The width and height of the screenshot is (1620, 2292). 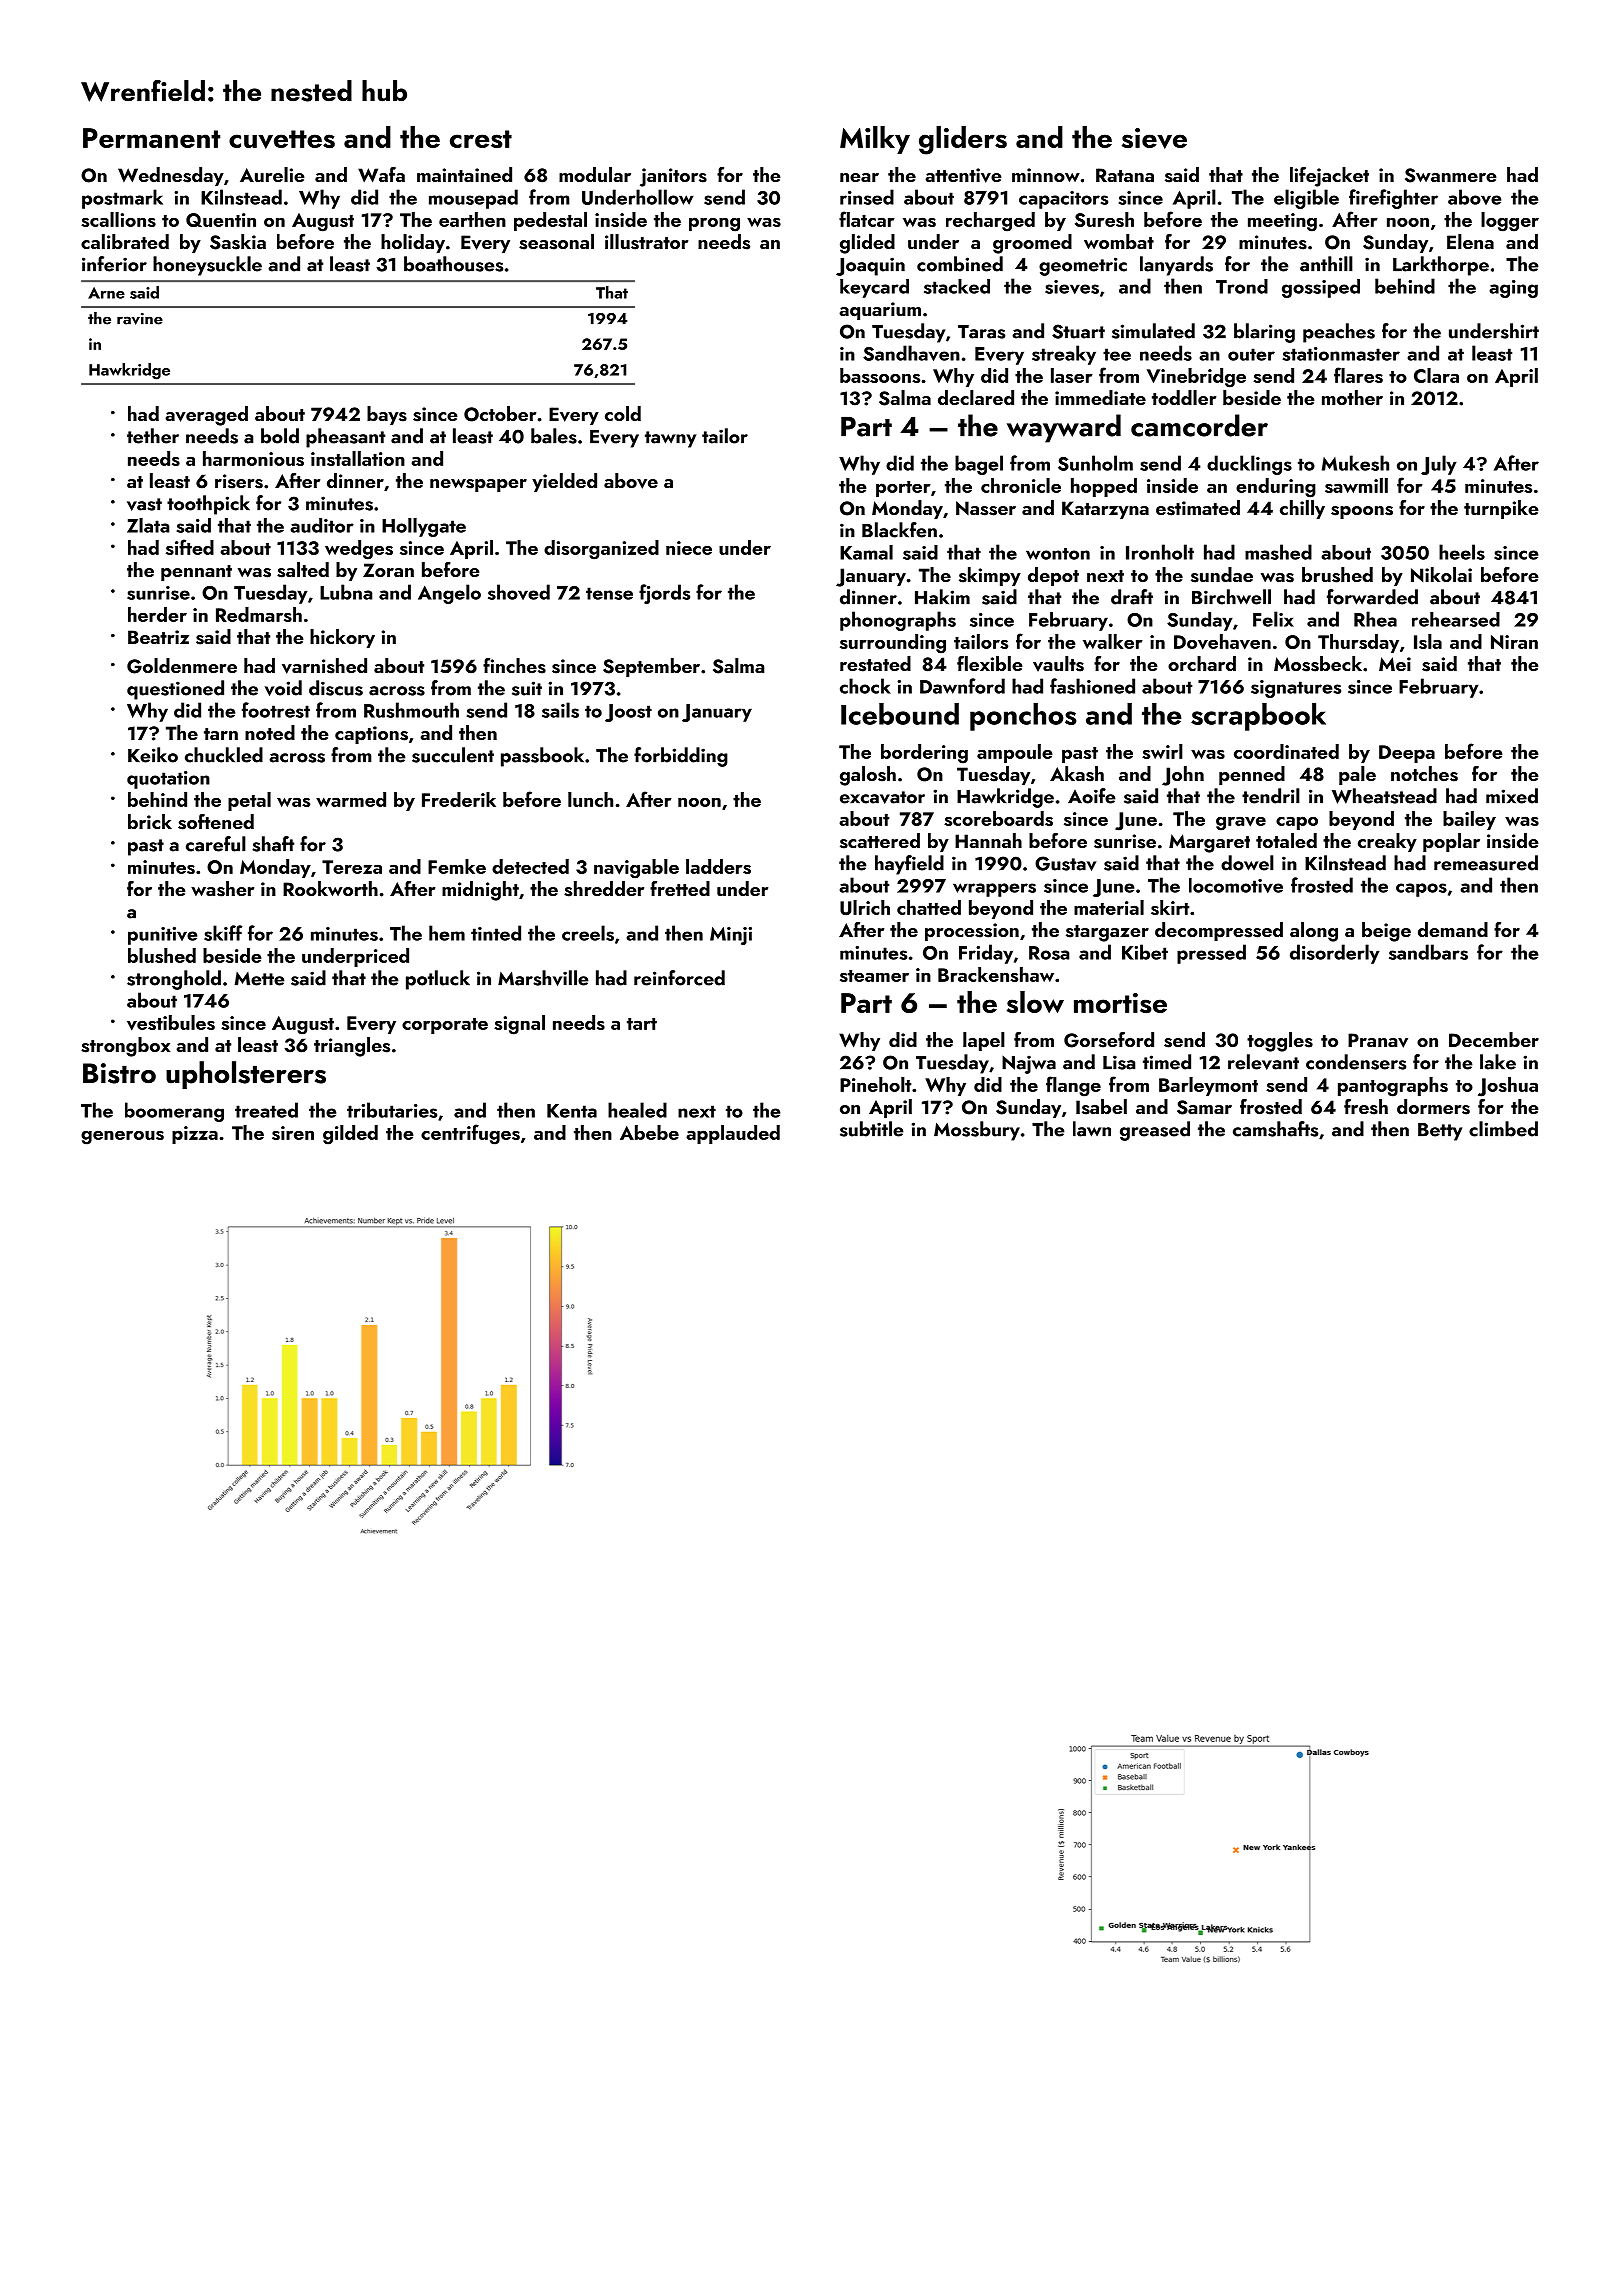 I want to click on bailey, so click(x=1469, y=820).
